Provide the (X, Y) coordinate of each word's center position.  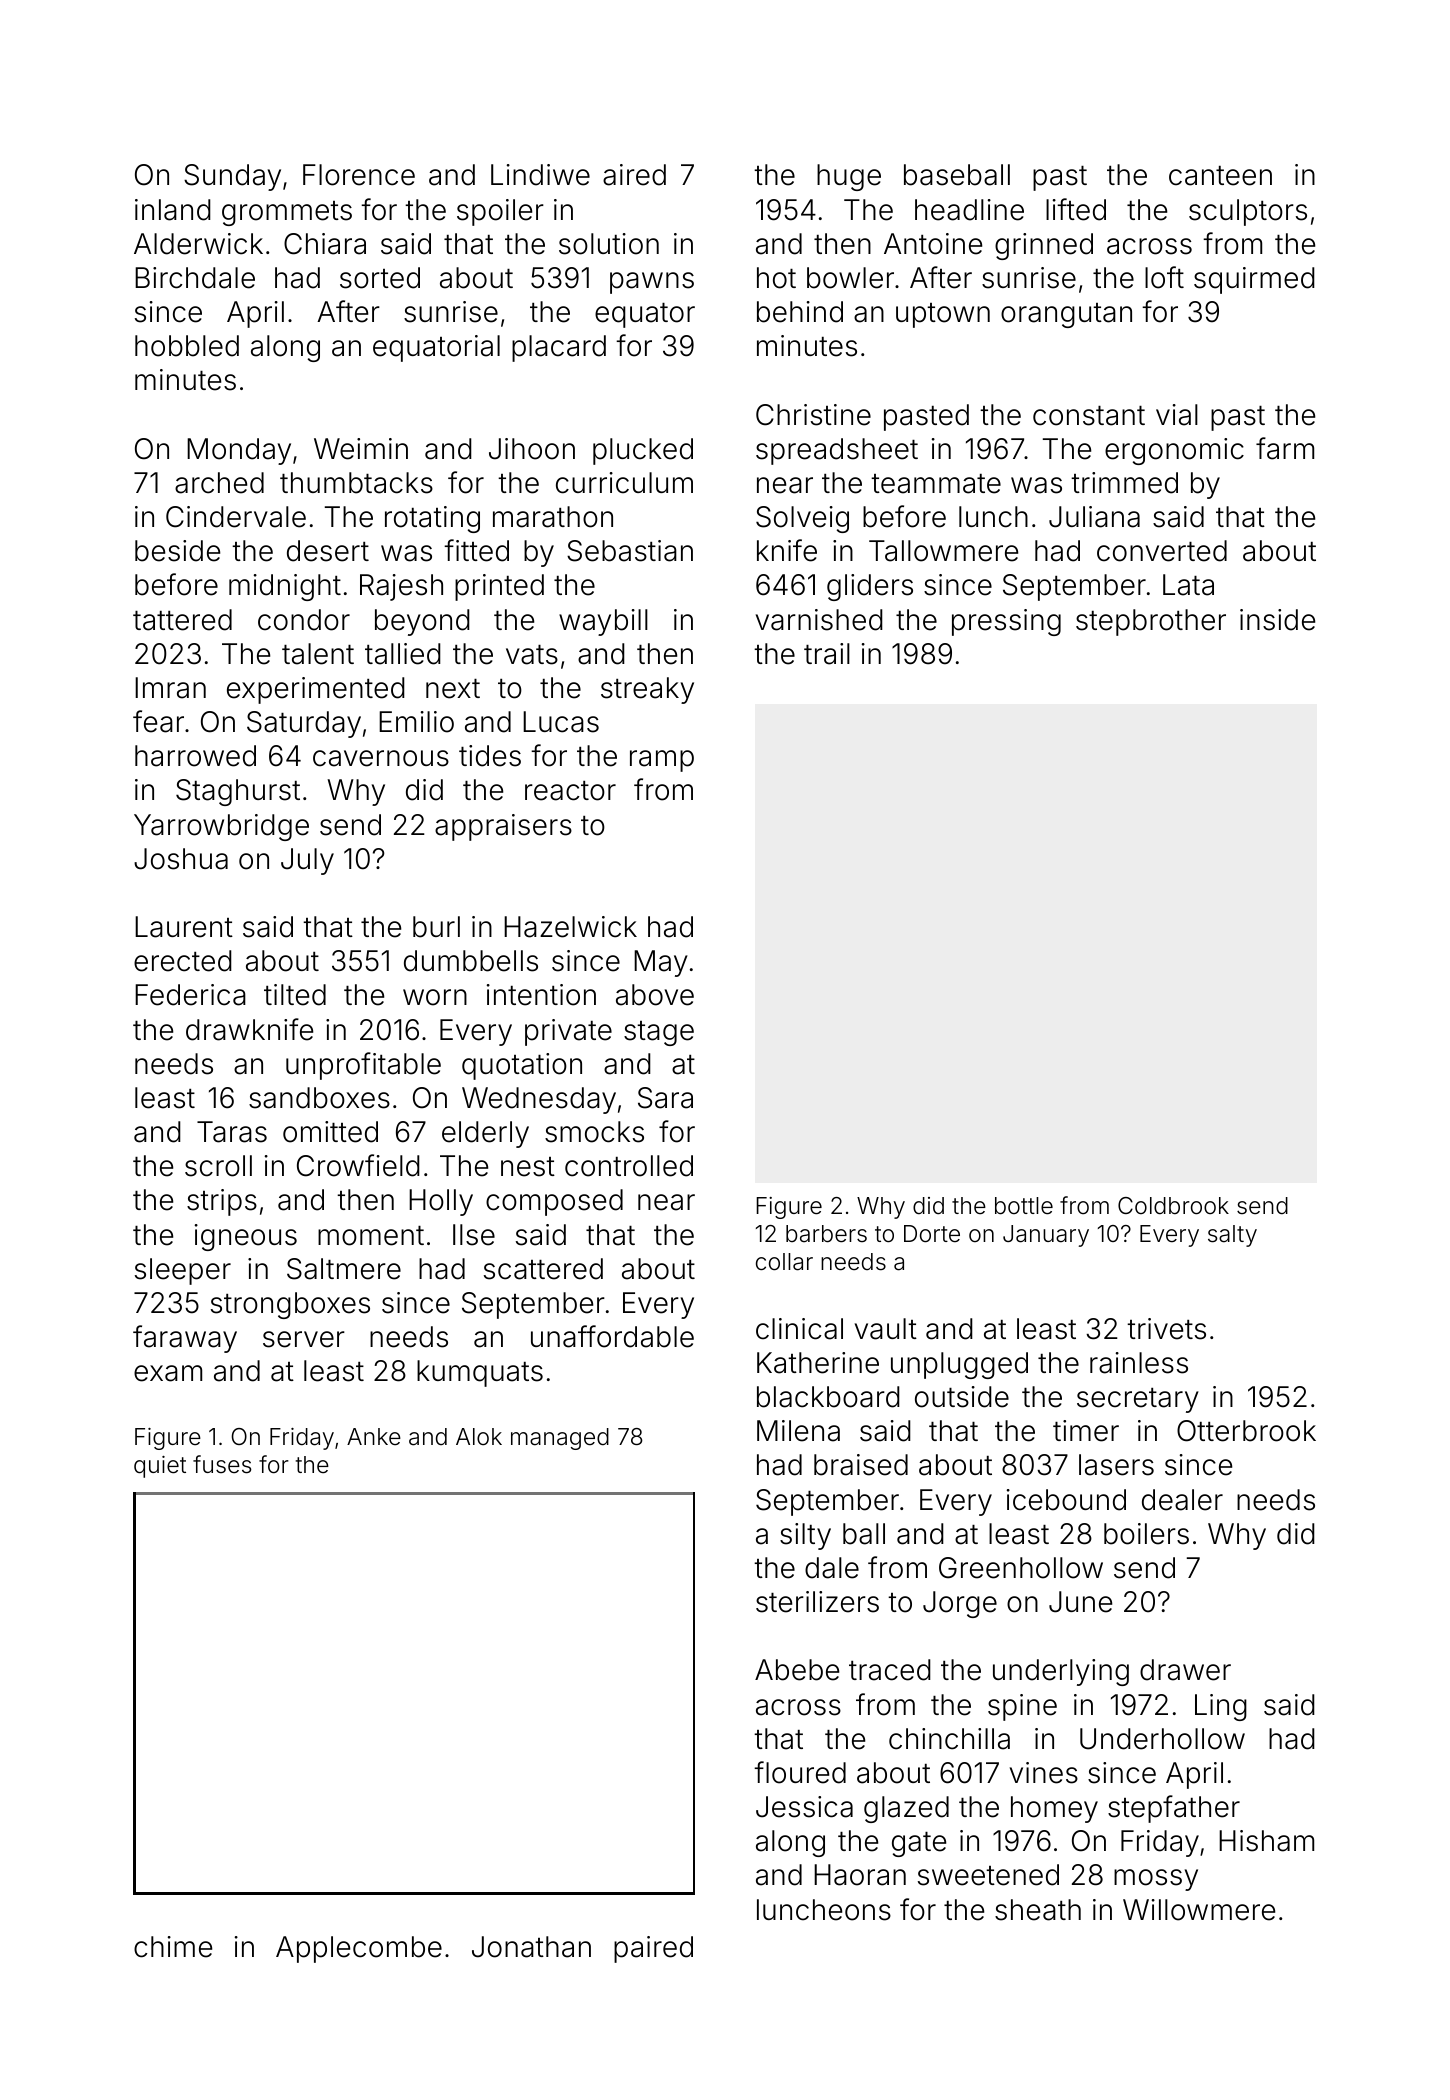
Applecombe (359, 1949)
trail (827, 654)
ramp (662, 761)
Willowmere (1199, 1910)
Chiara (325, 244)
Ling (1221, 1707)
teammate (936, 484)
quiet (160, 1467)
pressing (1006, 622)
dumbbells (471, 961)
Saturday (304, 724)
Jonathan (531, 1947)
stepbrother (1151, 622)
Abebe (797, 1670)
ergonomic (1174, 451)
